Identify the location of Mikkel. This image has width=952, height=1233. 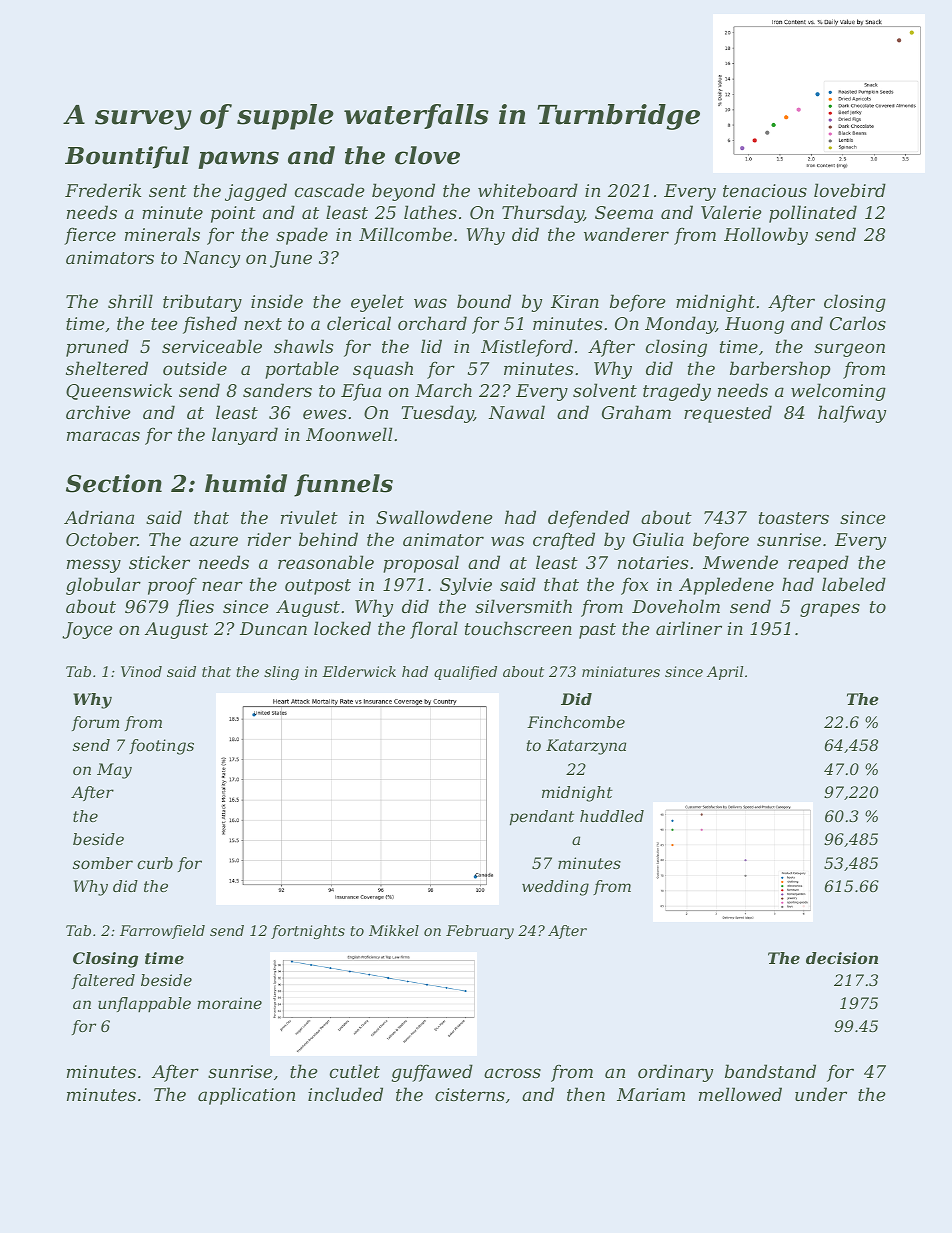
(394, 930).
